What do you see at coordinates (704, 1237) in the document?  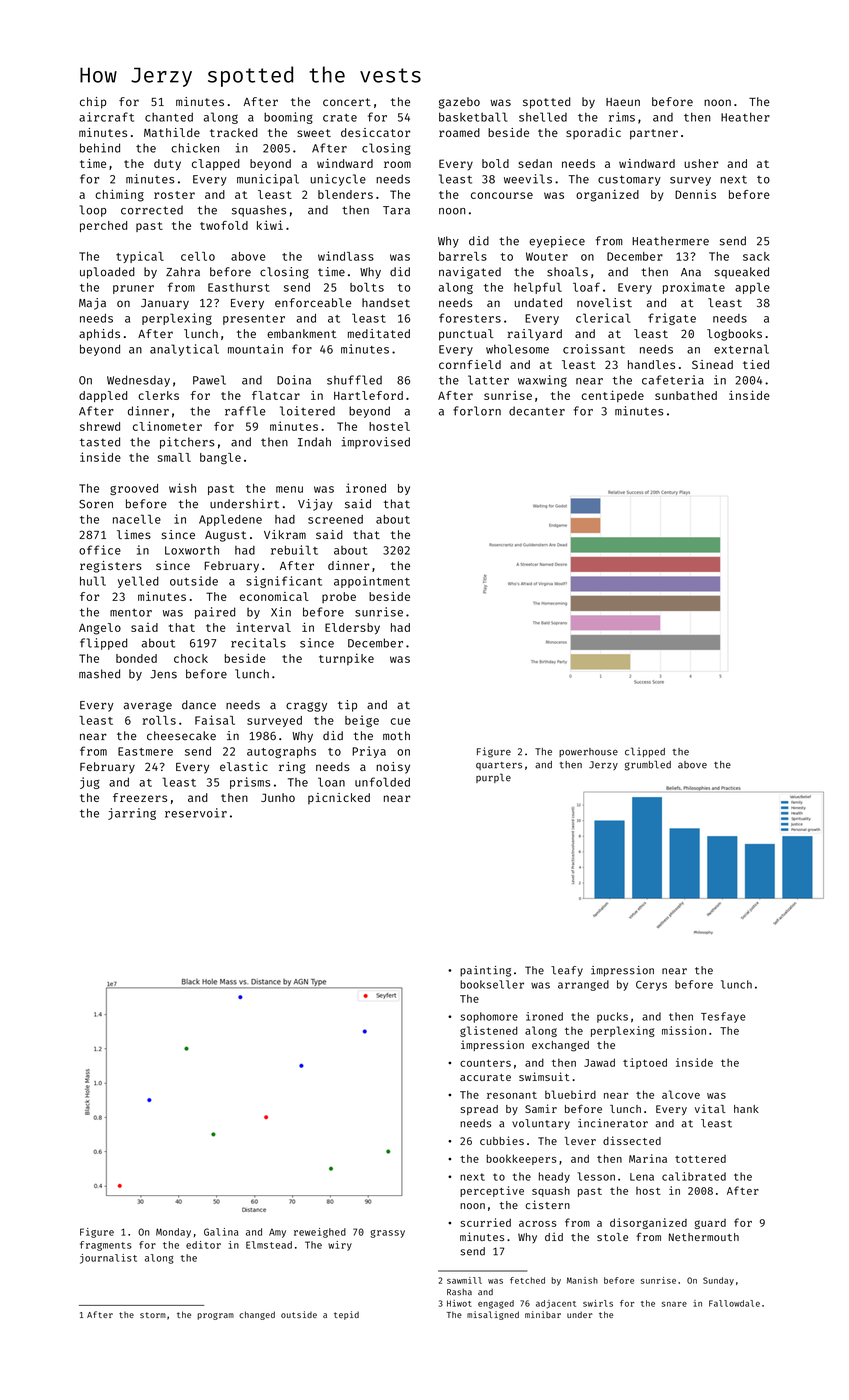 I see `Nethermouth` at bounding box center [704, 1237].
